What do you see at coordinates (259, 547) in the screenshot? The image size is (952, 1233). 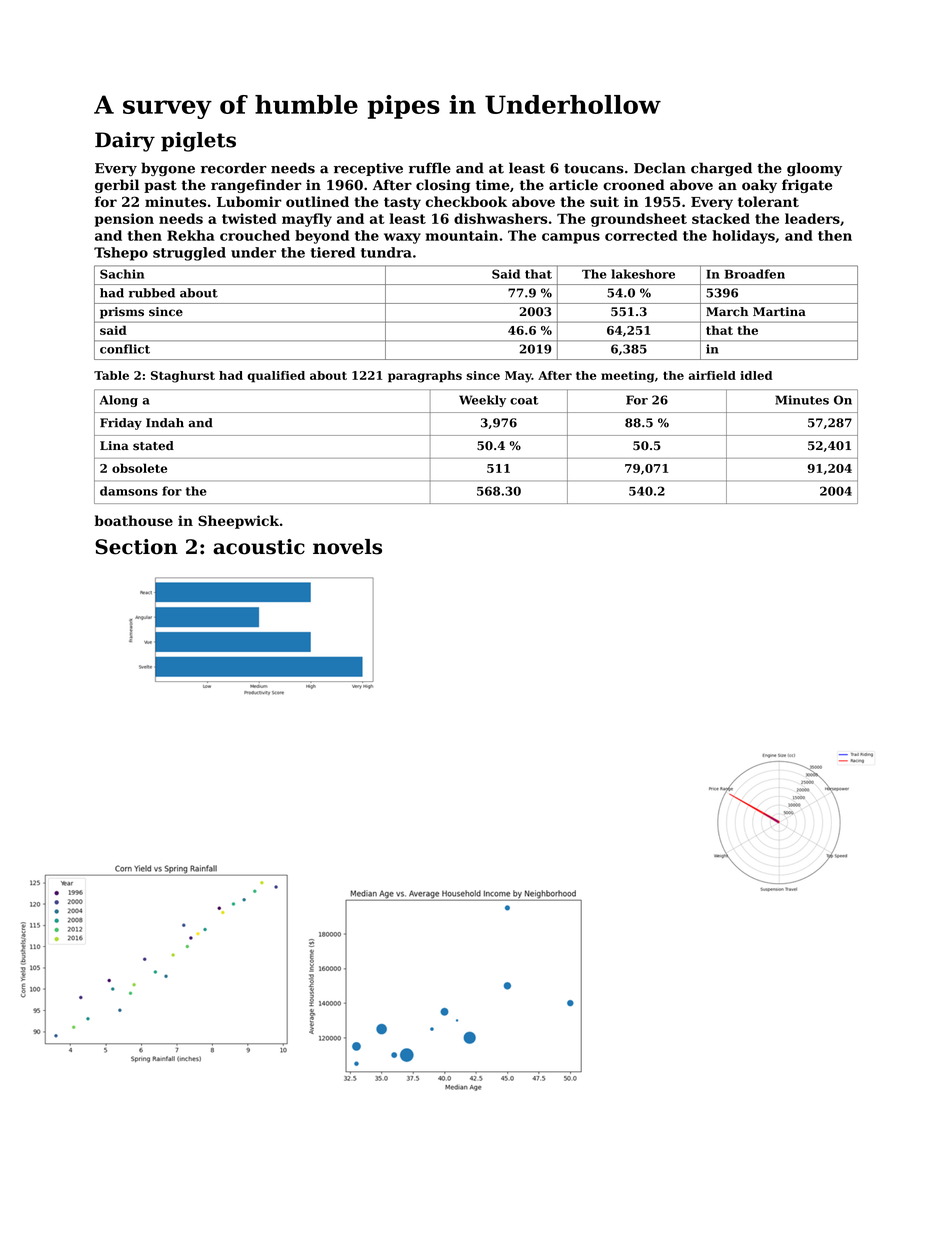 I see `acoustic` at bounding box center [259, 547].
